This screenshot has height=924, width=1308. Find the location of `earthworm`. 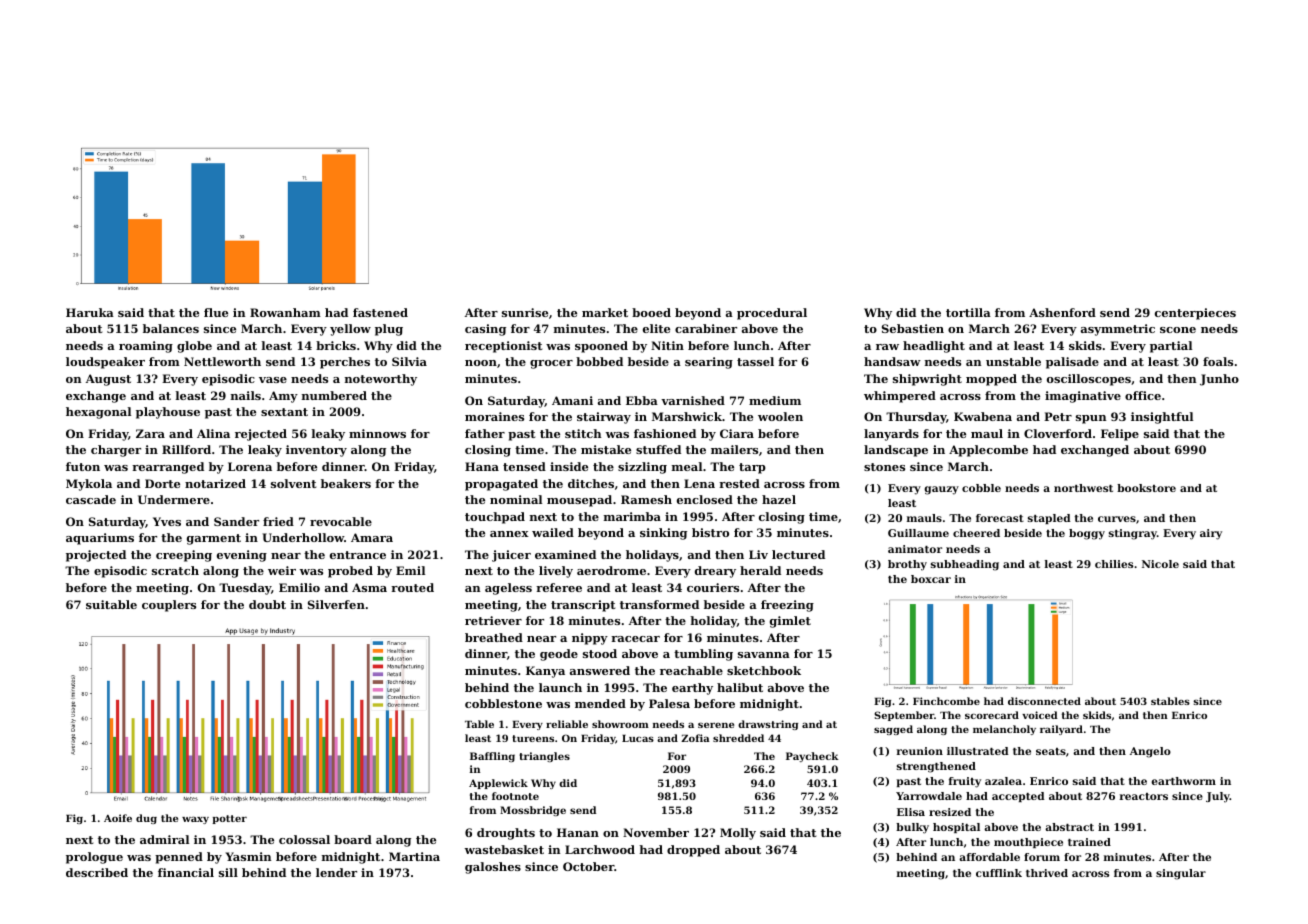

earthworm is located at coordinates (1183, 781).
